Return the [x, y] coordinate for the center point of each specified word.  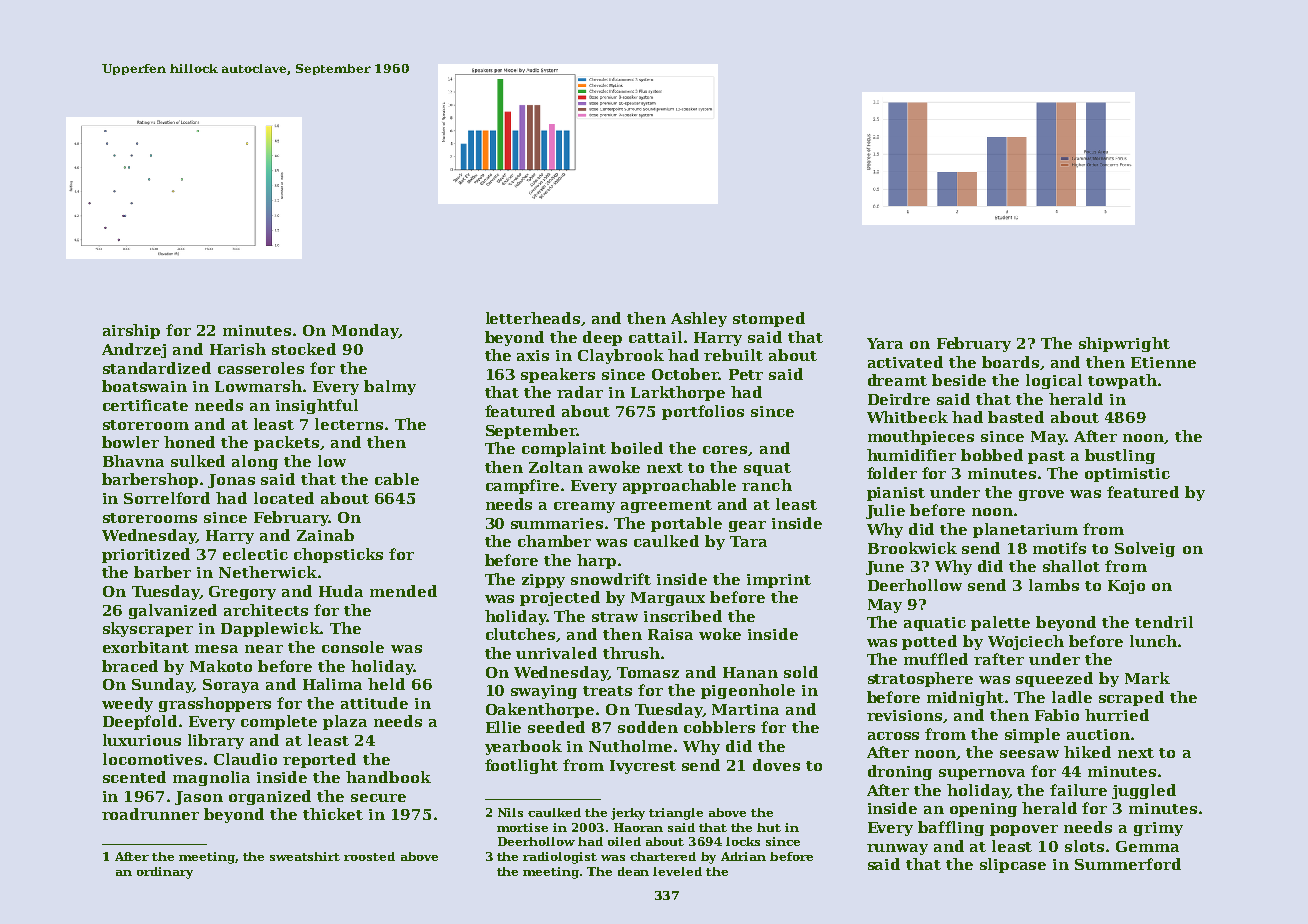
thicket [333, 814]
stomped [769, 319]
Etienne [1163, 362]
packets [286, 443]
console [353, 647]
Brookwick [912, 548]
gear [747, 526]
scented [134, 777]
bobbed [992, 455]
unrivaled [556, 653]
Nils [510, 812]
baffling [951, 828]
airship [131, 331]
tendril [1164, 622]
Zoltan [556, 467]
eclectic [255, 554]
